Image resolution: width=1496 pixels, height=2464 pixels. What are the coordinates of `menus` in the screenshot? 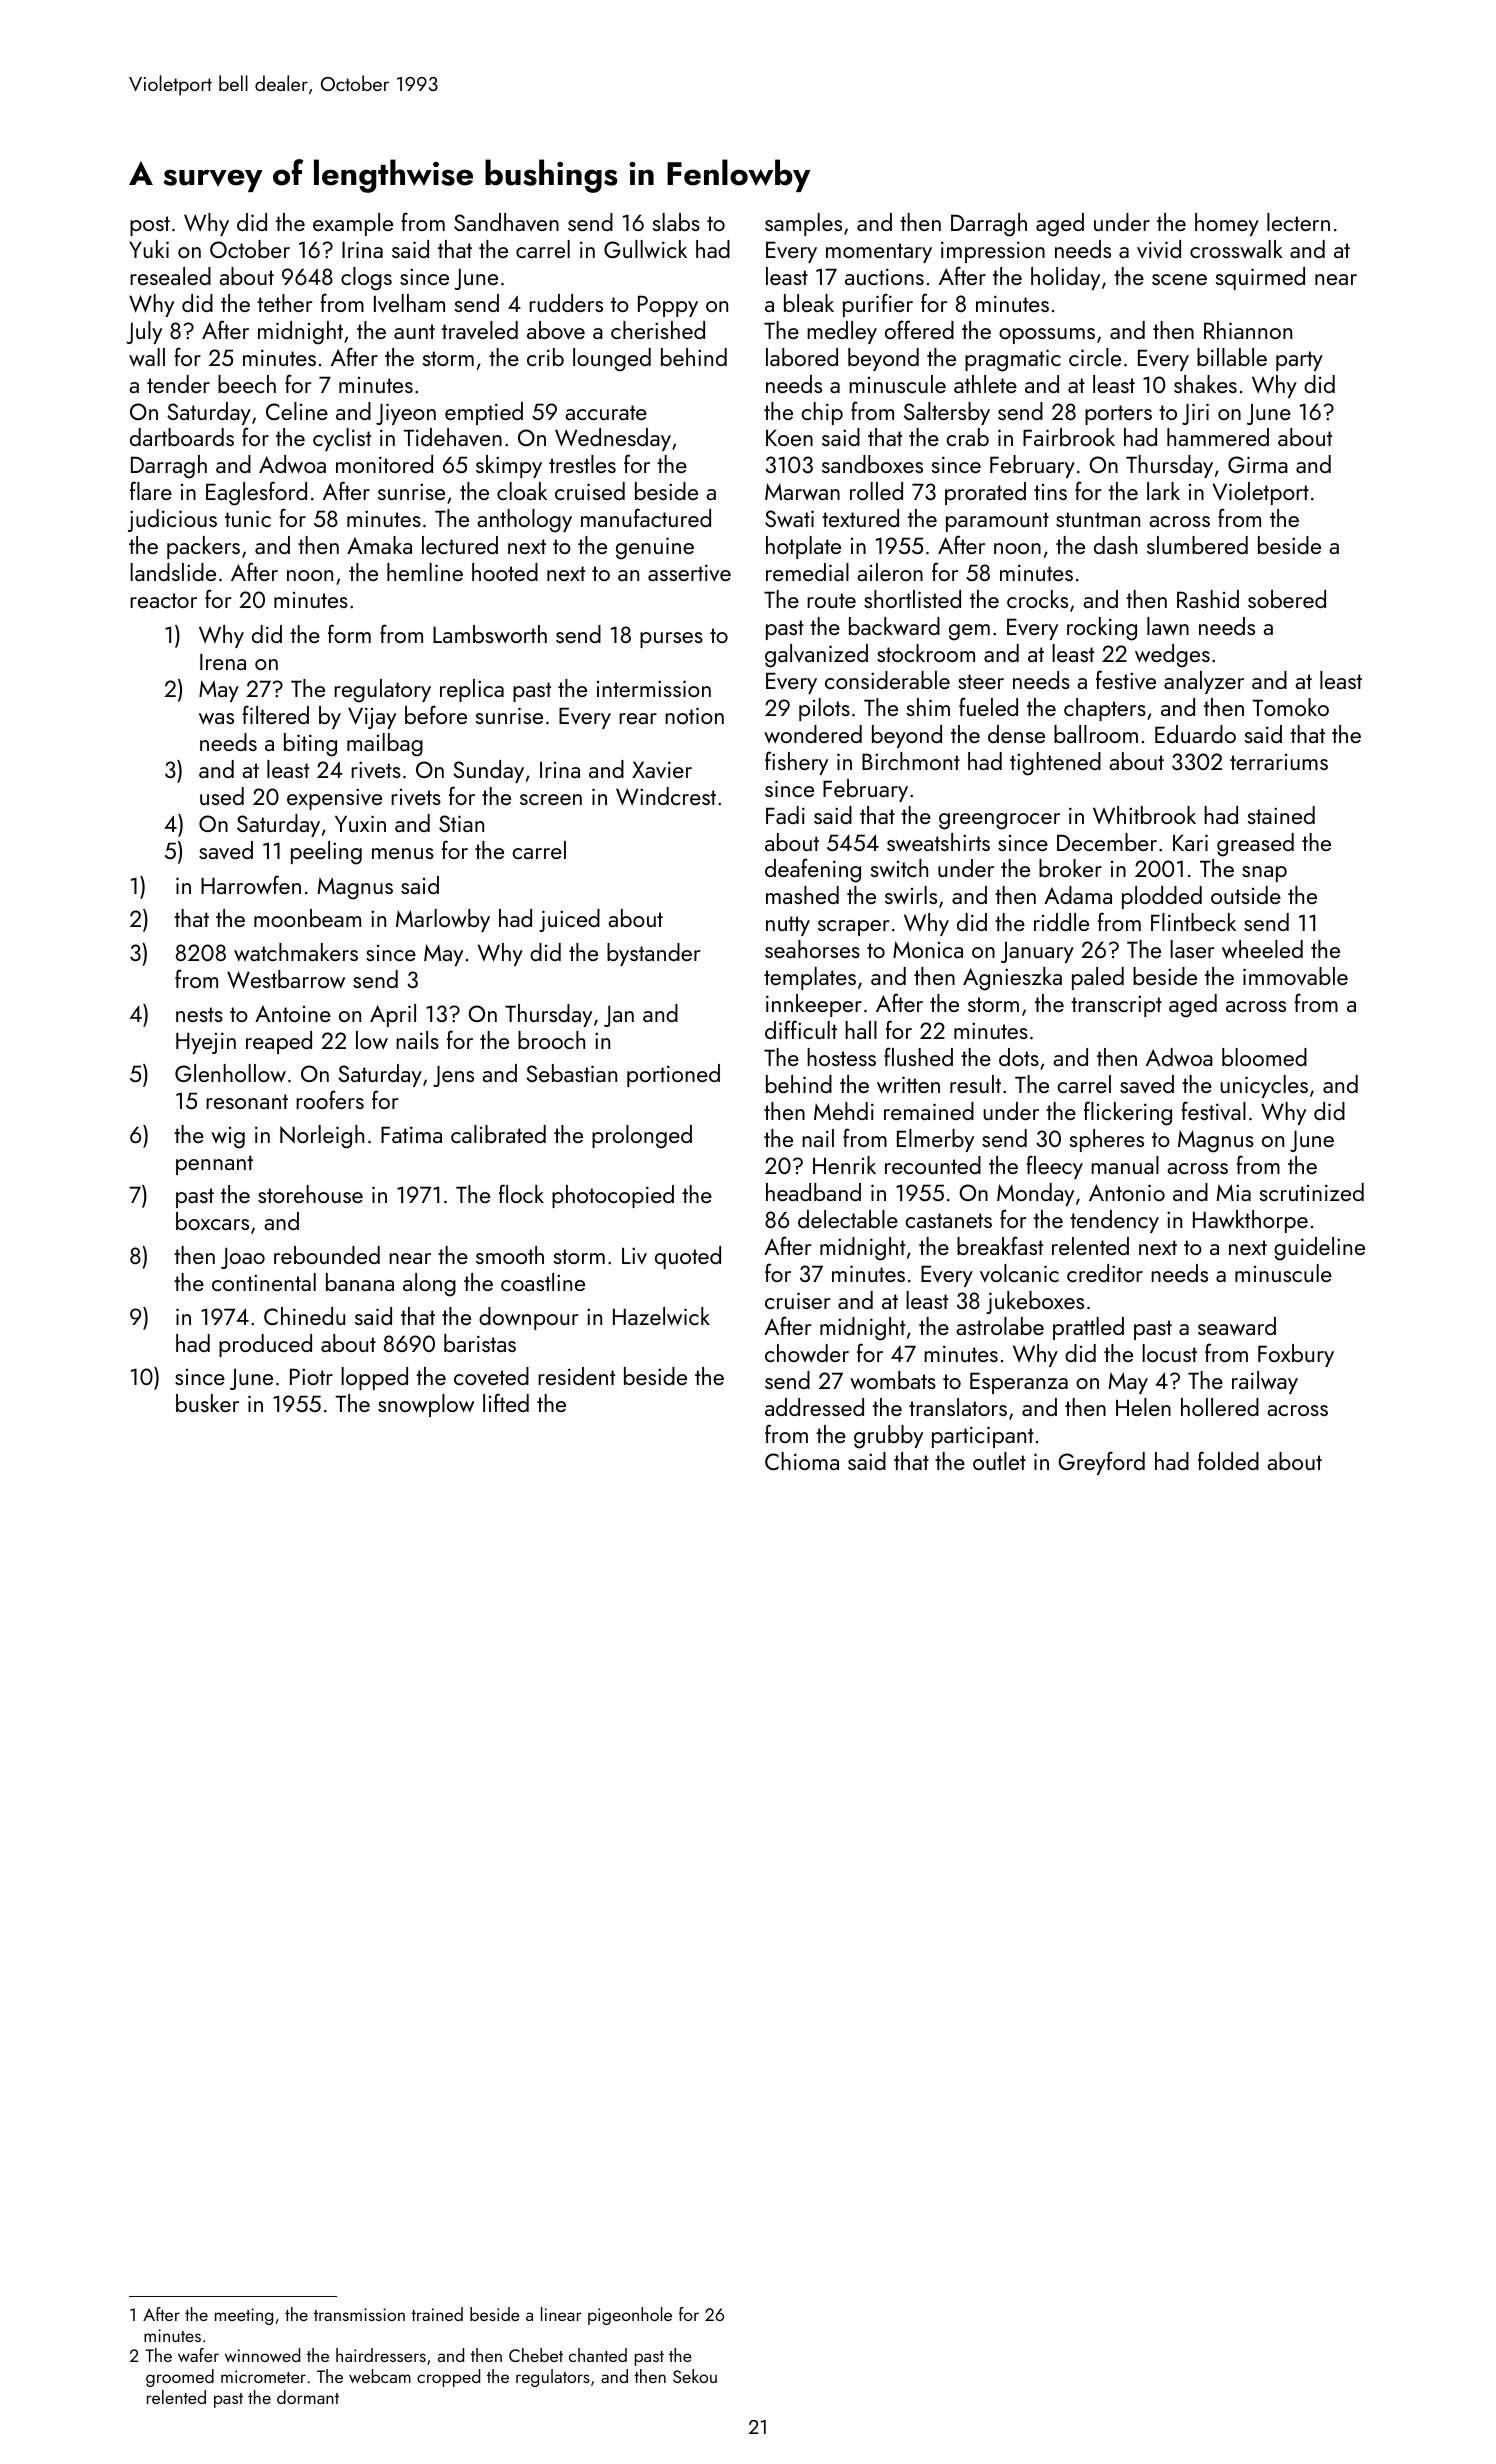 It's located at (403, 853).
